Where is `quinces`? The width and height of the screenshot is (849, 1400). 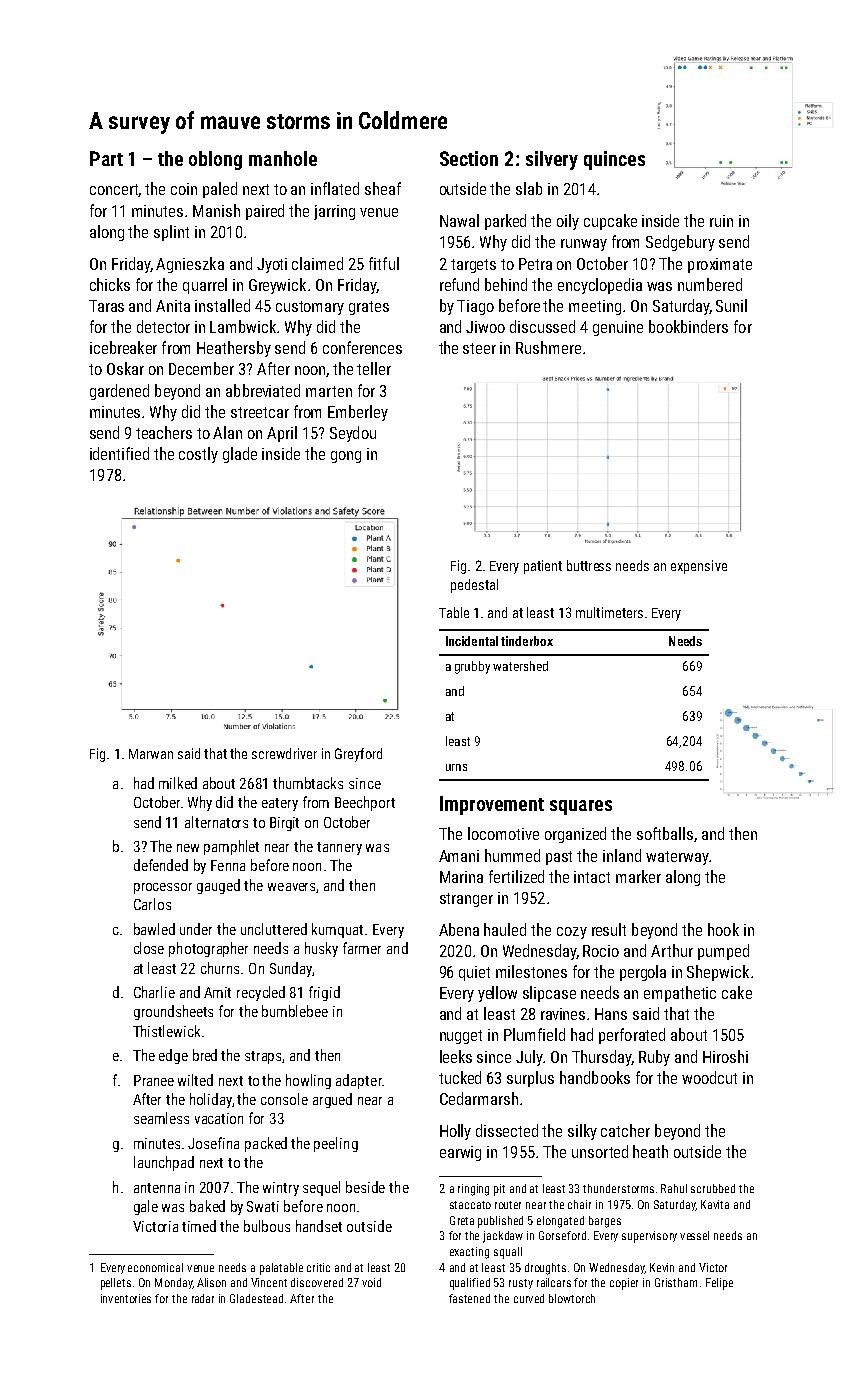 quinces is located at coordinates (614, 160).
